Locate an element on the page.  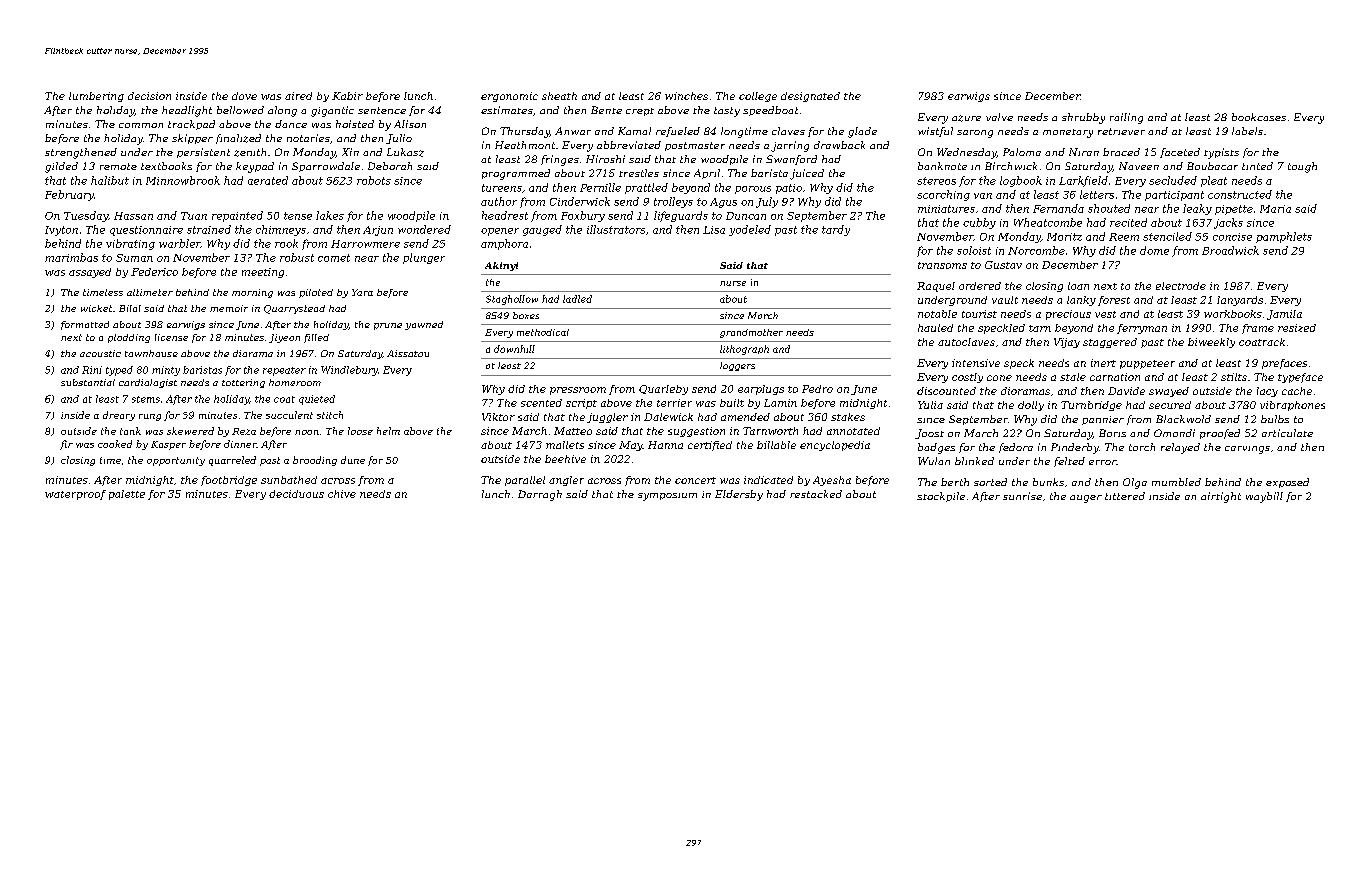
prune is located at coordinates (388, 326).
